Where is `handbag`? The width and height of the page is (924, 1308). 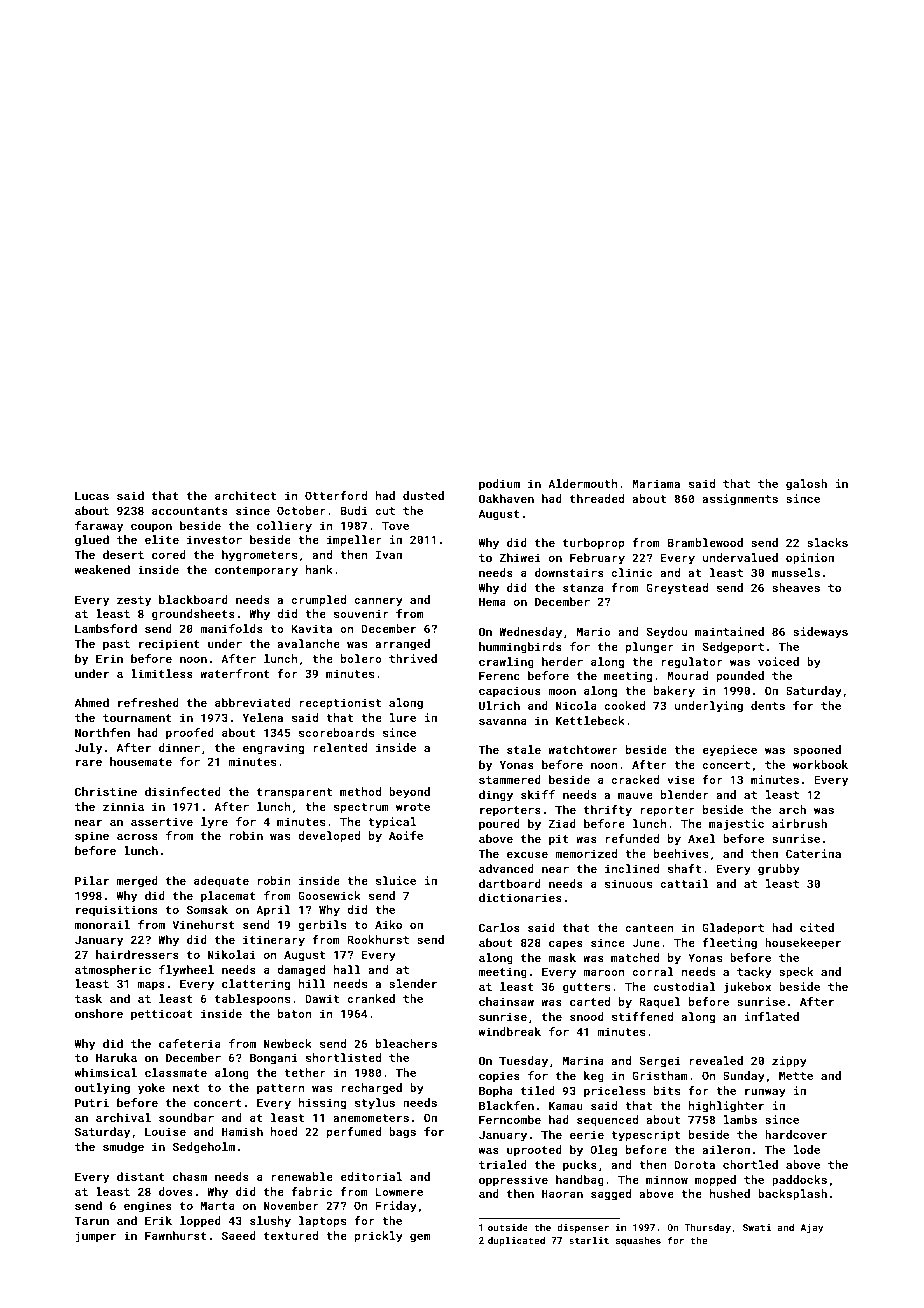 handbag is located at coordinates (580, 1181).
